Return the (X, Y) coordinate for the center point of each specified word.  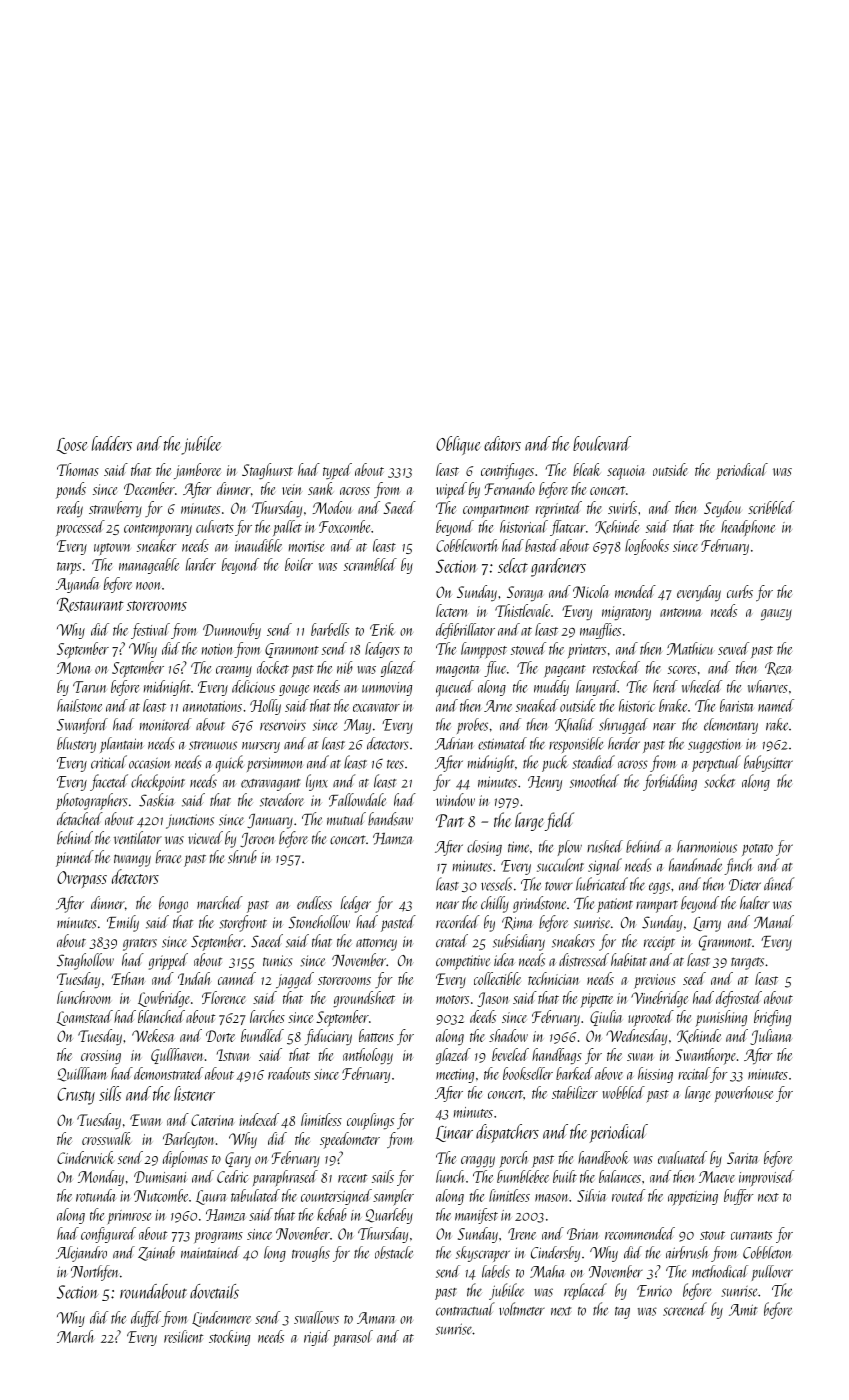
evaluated (682, 1157)
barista (736, 705)
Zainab (156, 1253)
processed (80, 528)
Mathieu (690, 648)
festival (150, 631)
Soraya (525, 593)
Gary (238, 1159)
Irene (522, 1234)
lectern (451, 610)
